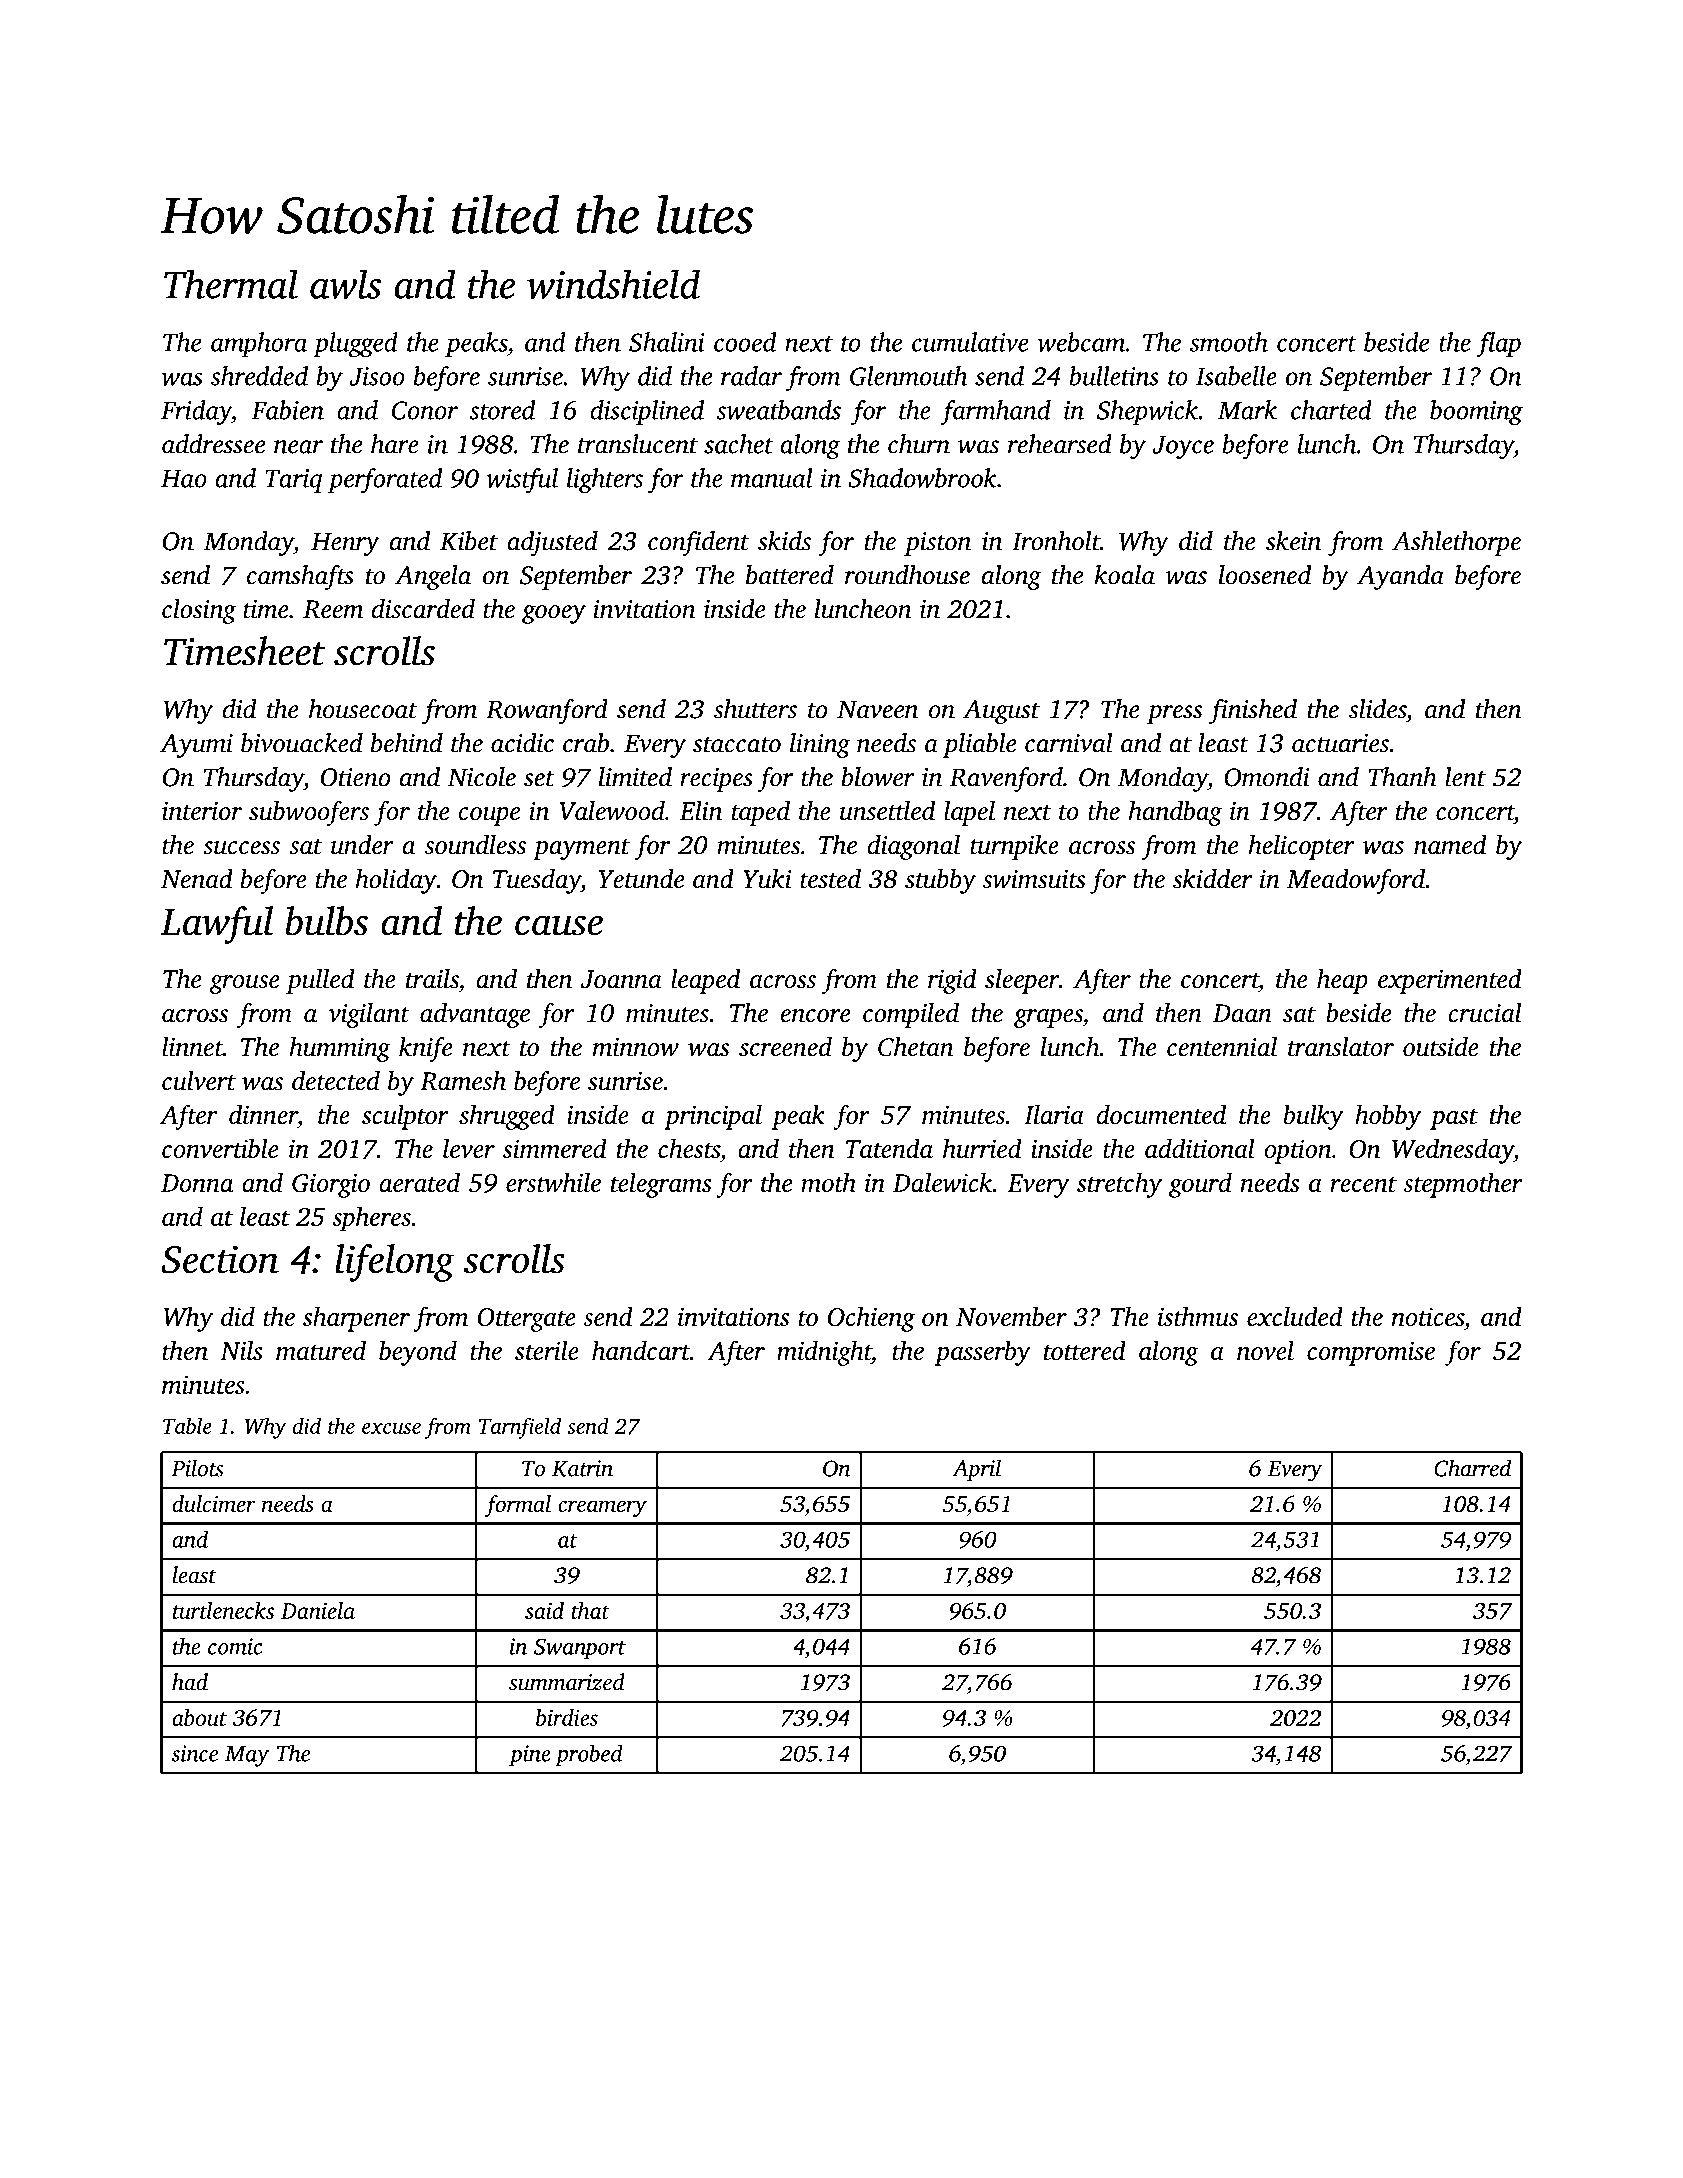  What do you see at coordinates (913, 847) in the image?
I see `diagonal` at bounding box center [913, 847].
